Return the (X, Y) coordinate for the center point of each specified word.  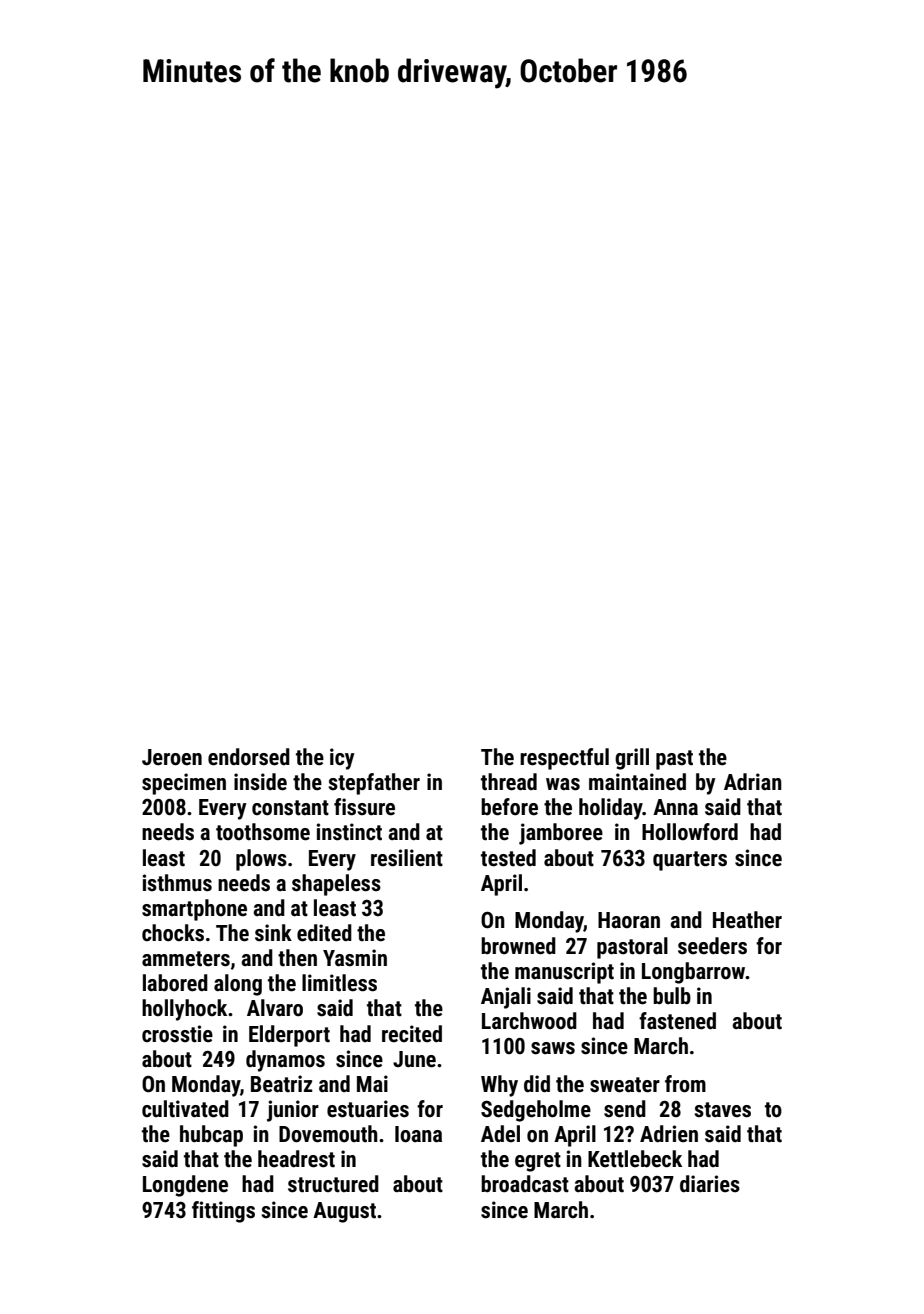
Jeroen (172, 757)
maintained (637, 782)
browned (518, 946)
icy (342, 759)
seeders (712, 946)
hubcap (211, 1136)
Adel (500, 1134)
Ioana (418, 1134)
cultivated (185, 1109)
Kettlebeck (635, 1159)
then (297, 958)
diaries (710, 1184)
